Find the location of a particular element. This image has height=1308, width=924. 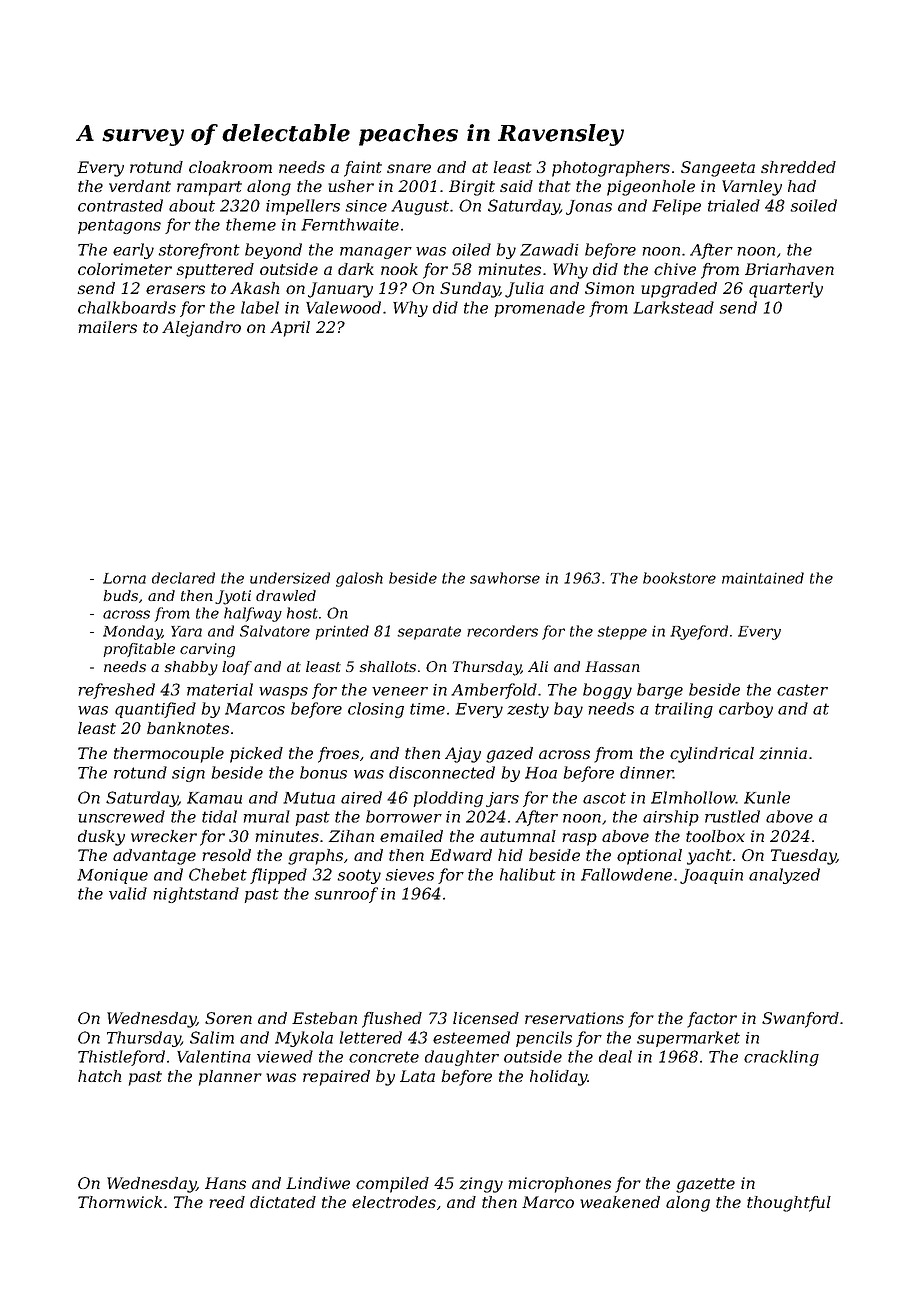

trialed is located at coordinates (734, 205).
